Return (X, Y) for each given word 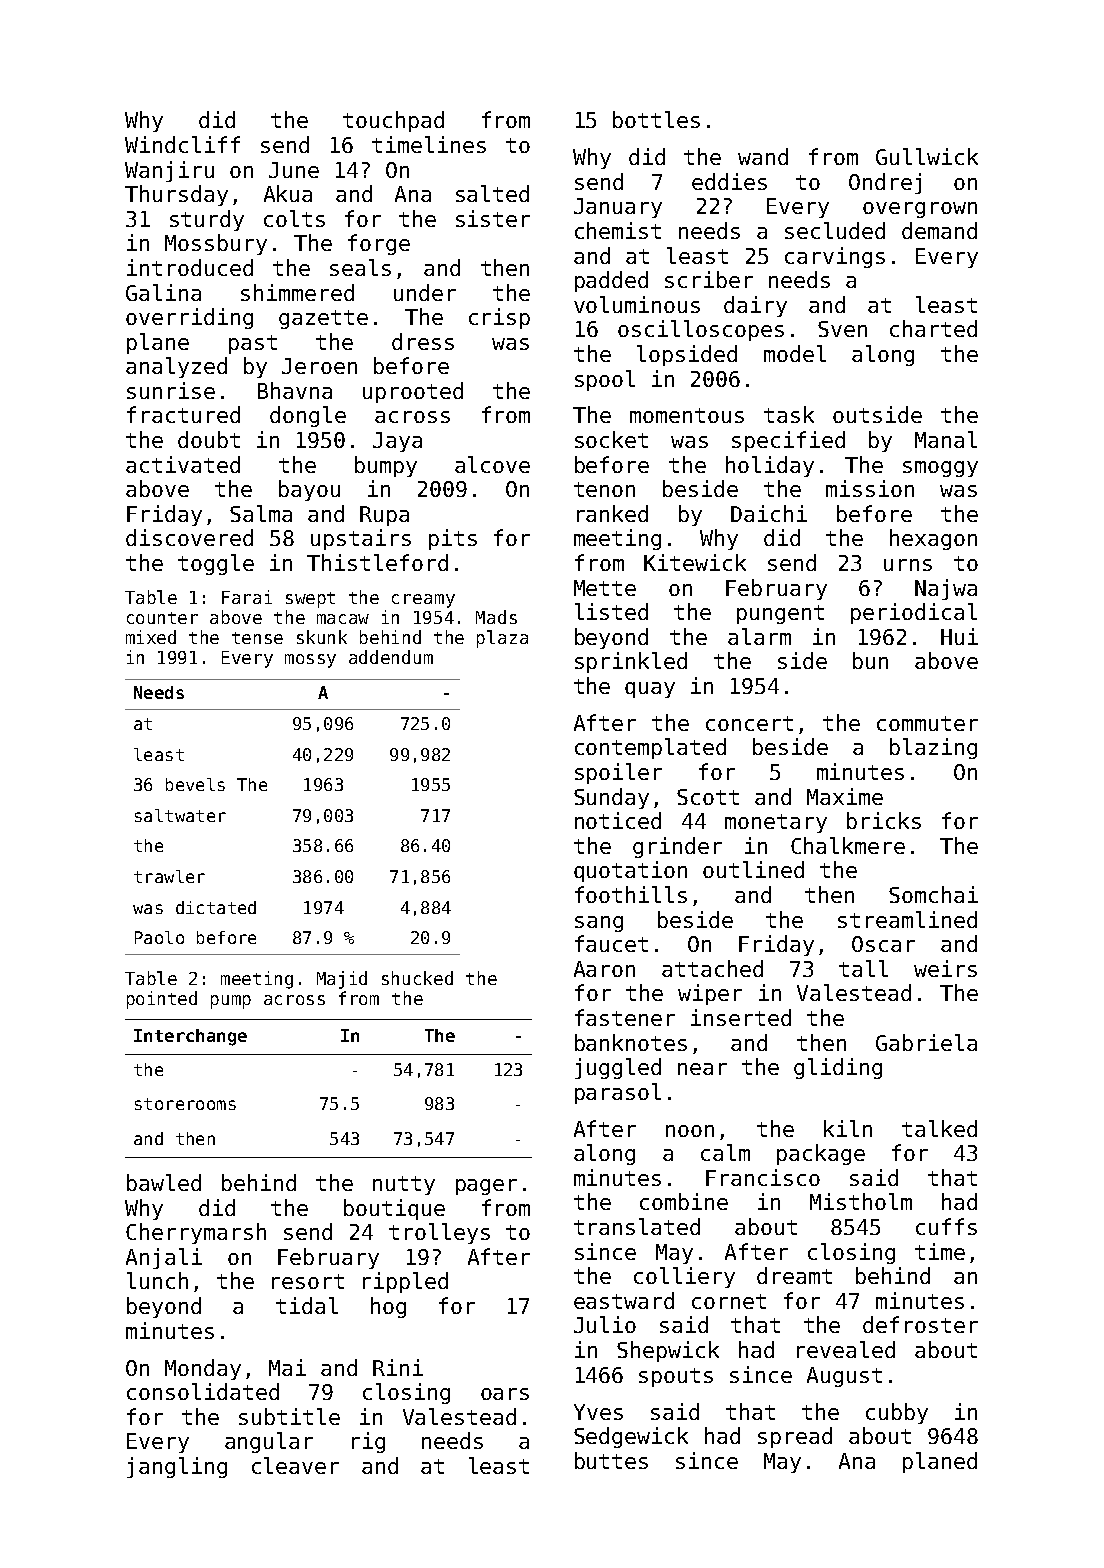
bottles (656, 119)
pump (231, 1002)
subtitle (289, 1416)
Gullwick (927, 156)
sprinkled (631, 662)
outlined (753, 869)
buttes (611, 1460)
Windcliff (182, 144)
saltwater (180, 815)
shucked (417, 978)
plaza (502, 639)
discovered (189, 537)
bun (870, 660)
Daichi (769, 513)
